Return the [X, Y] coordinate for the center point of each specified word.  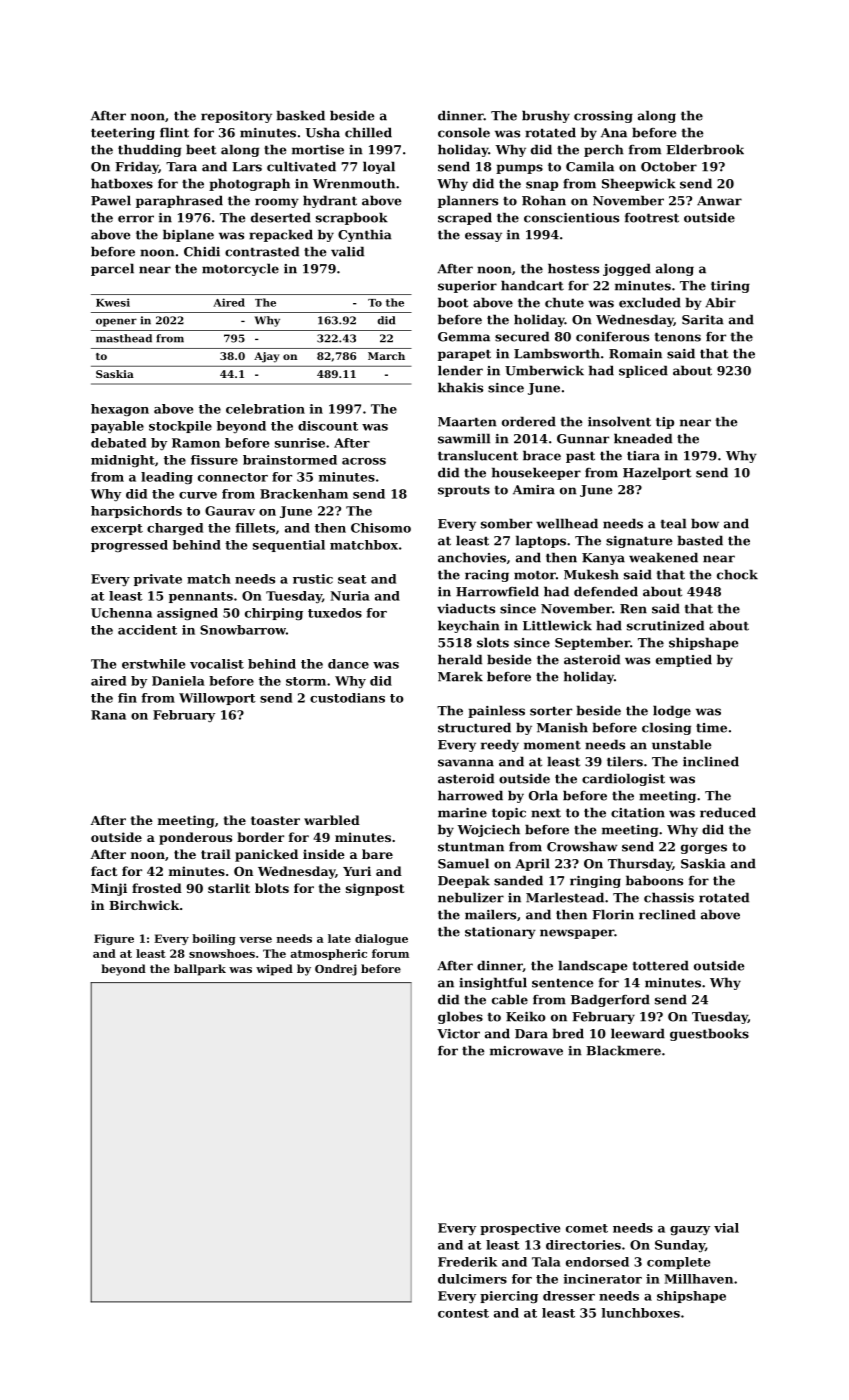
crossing [603, 117]
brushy [546, 116]
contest [463, 1313]
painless [496, 711]
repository [236, 117]
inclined [711, 761]
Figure [114, 939]
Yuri [357, 871]
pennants [201, 597]
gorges [704, 849]
